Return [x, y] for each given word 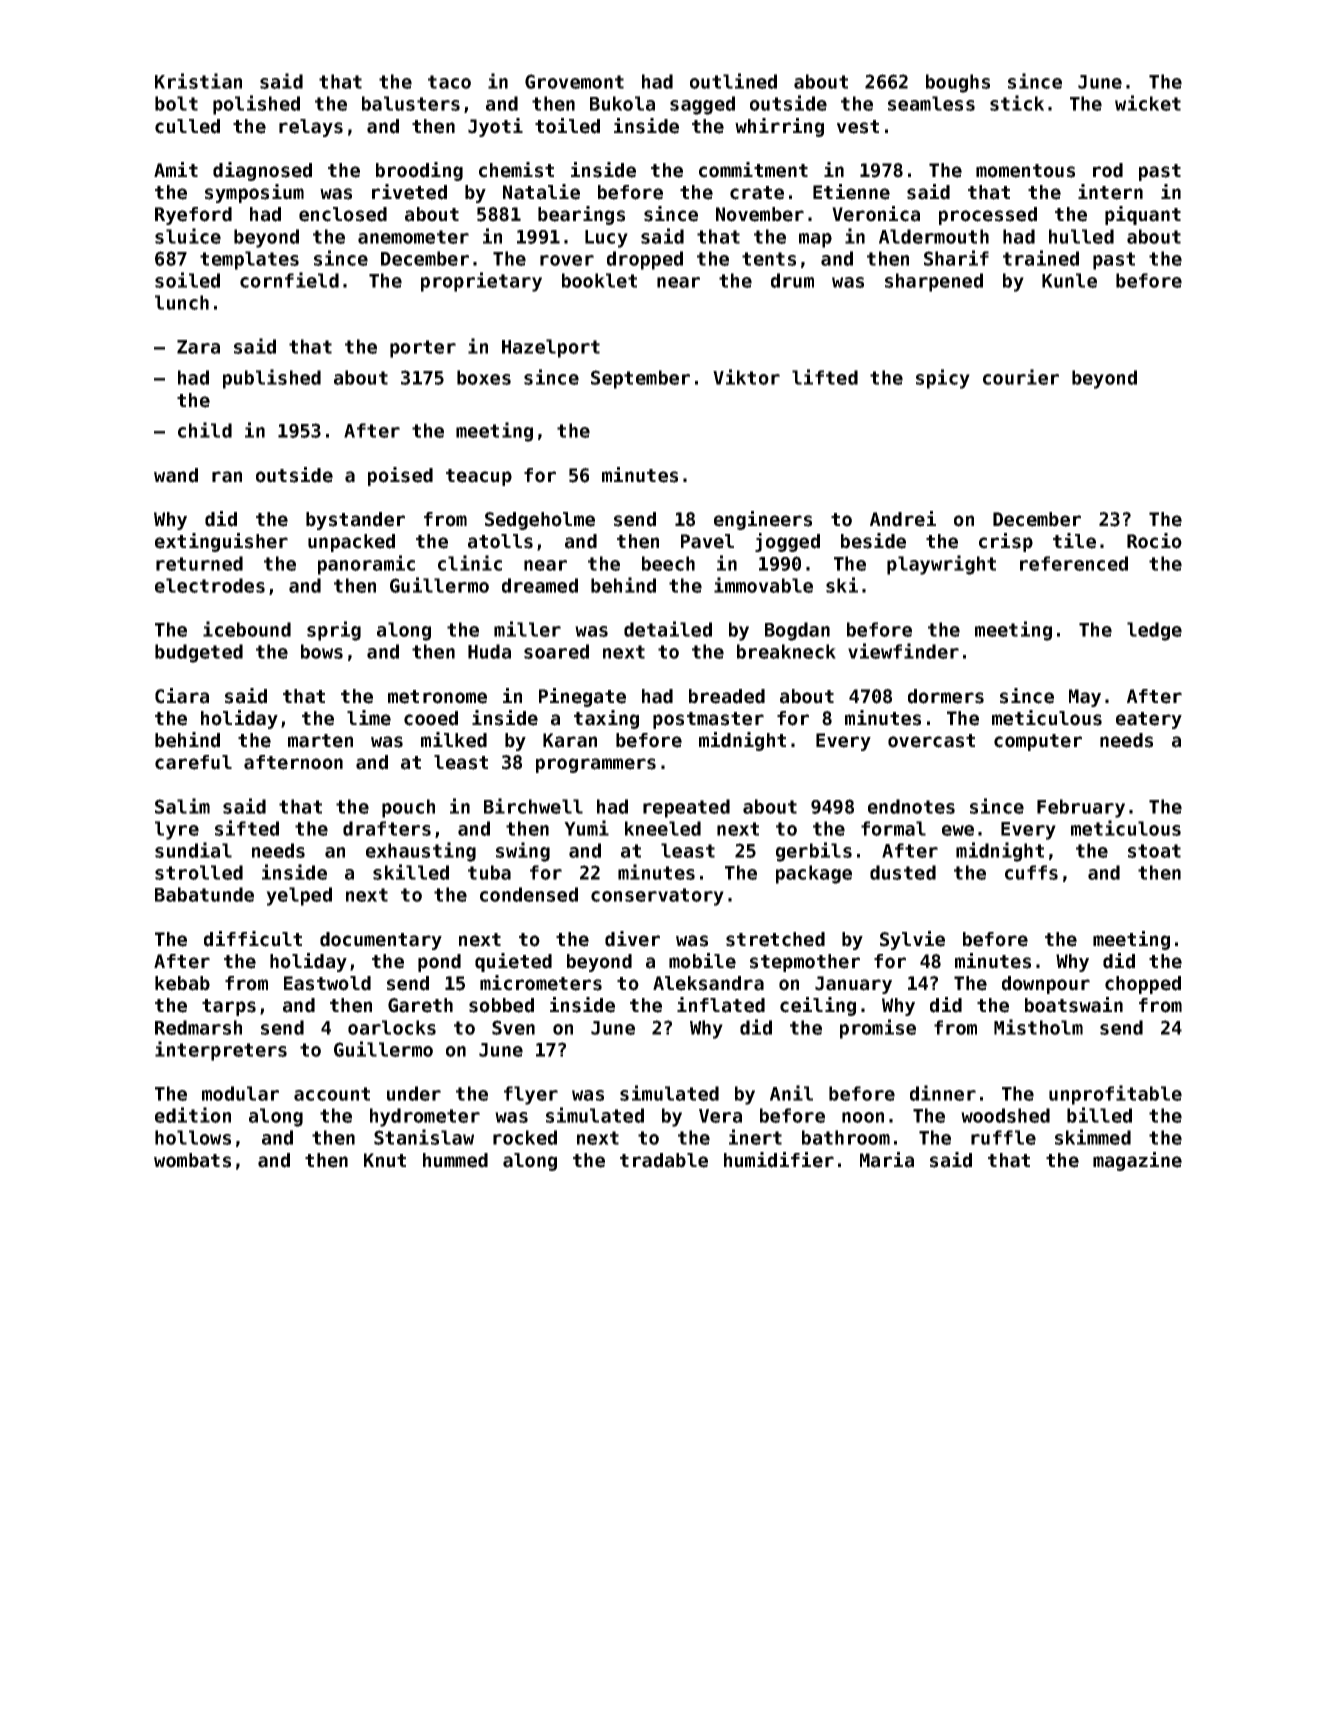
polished [256, 105]
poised [400, 476]
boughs [958, 83]
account [332, 1094]
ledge [1154, 631]
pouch [408, 808]
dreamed [540, 585]
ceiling [818, 1006]
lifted [825, 377]
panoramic [366, 565]
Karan [570, 740]
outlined [733, 81]
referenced [1074, 563]
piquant [1143, 215]
